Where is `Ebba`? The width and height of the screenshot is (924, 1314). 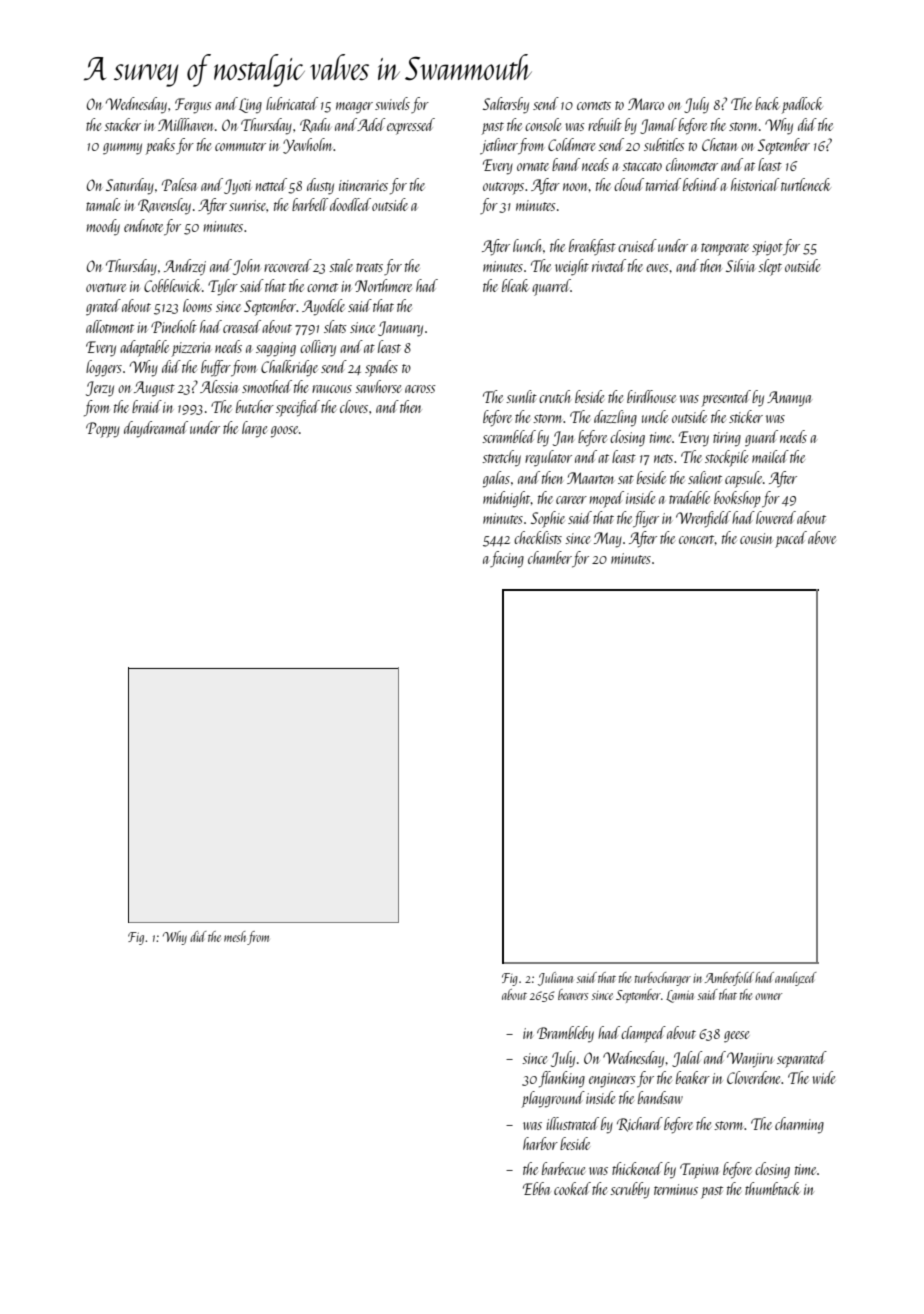
Ebba is located at coordinates (536, 1188).
